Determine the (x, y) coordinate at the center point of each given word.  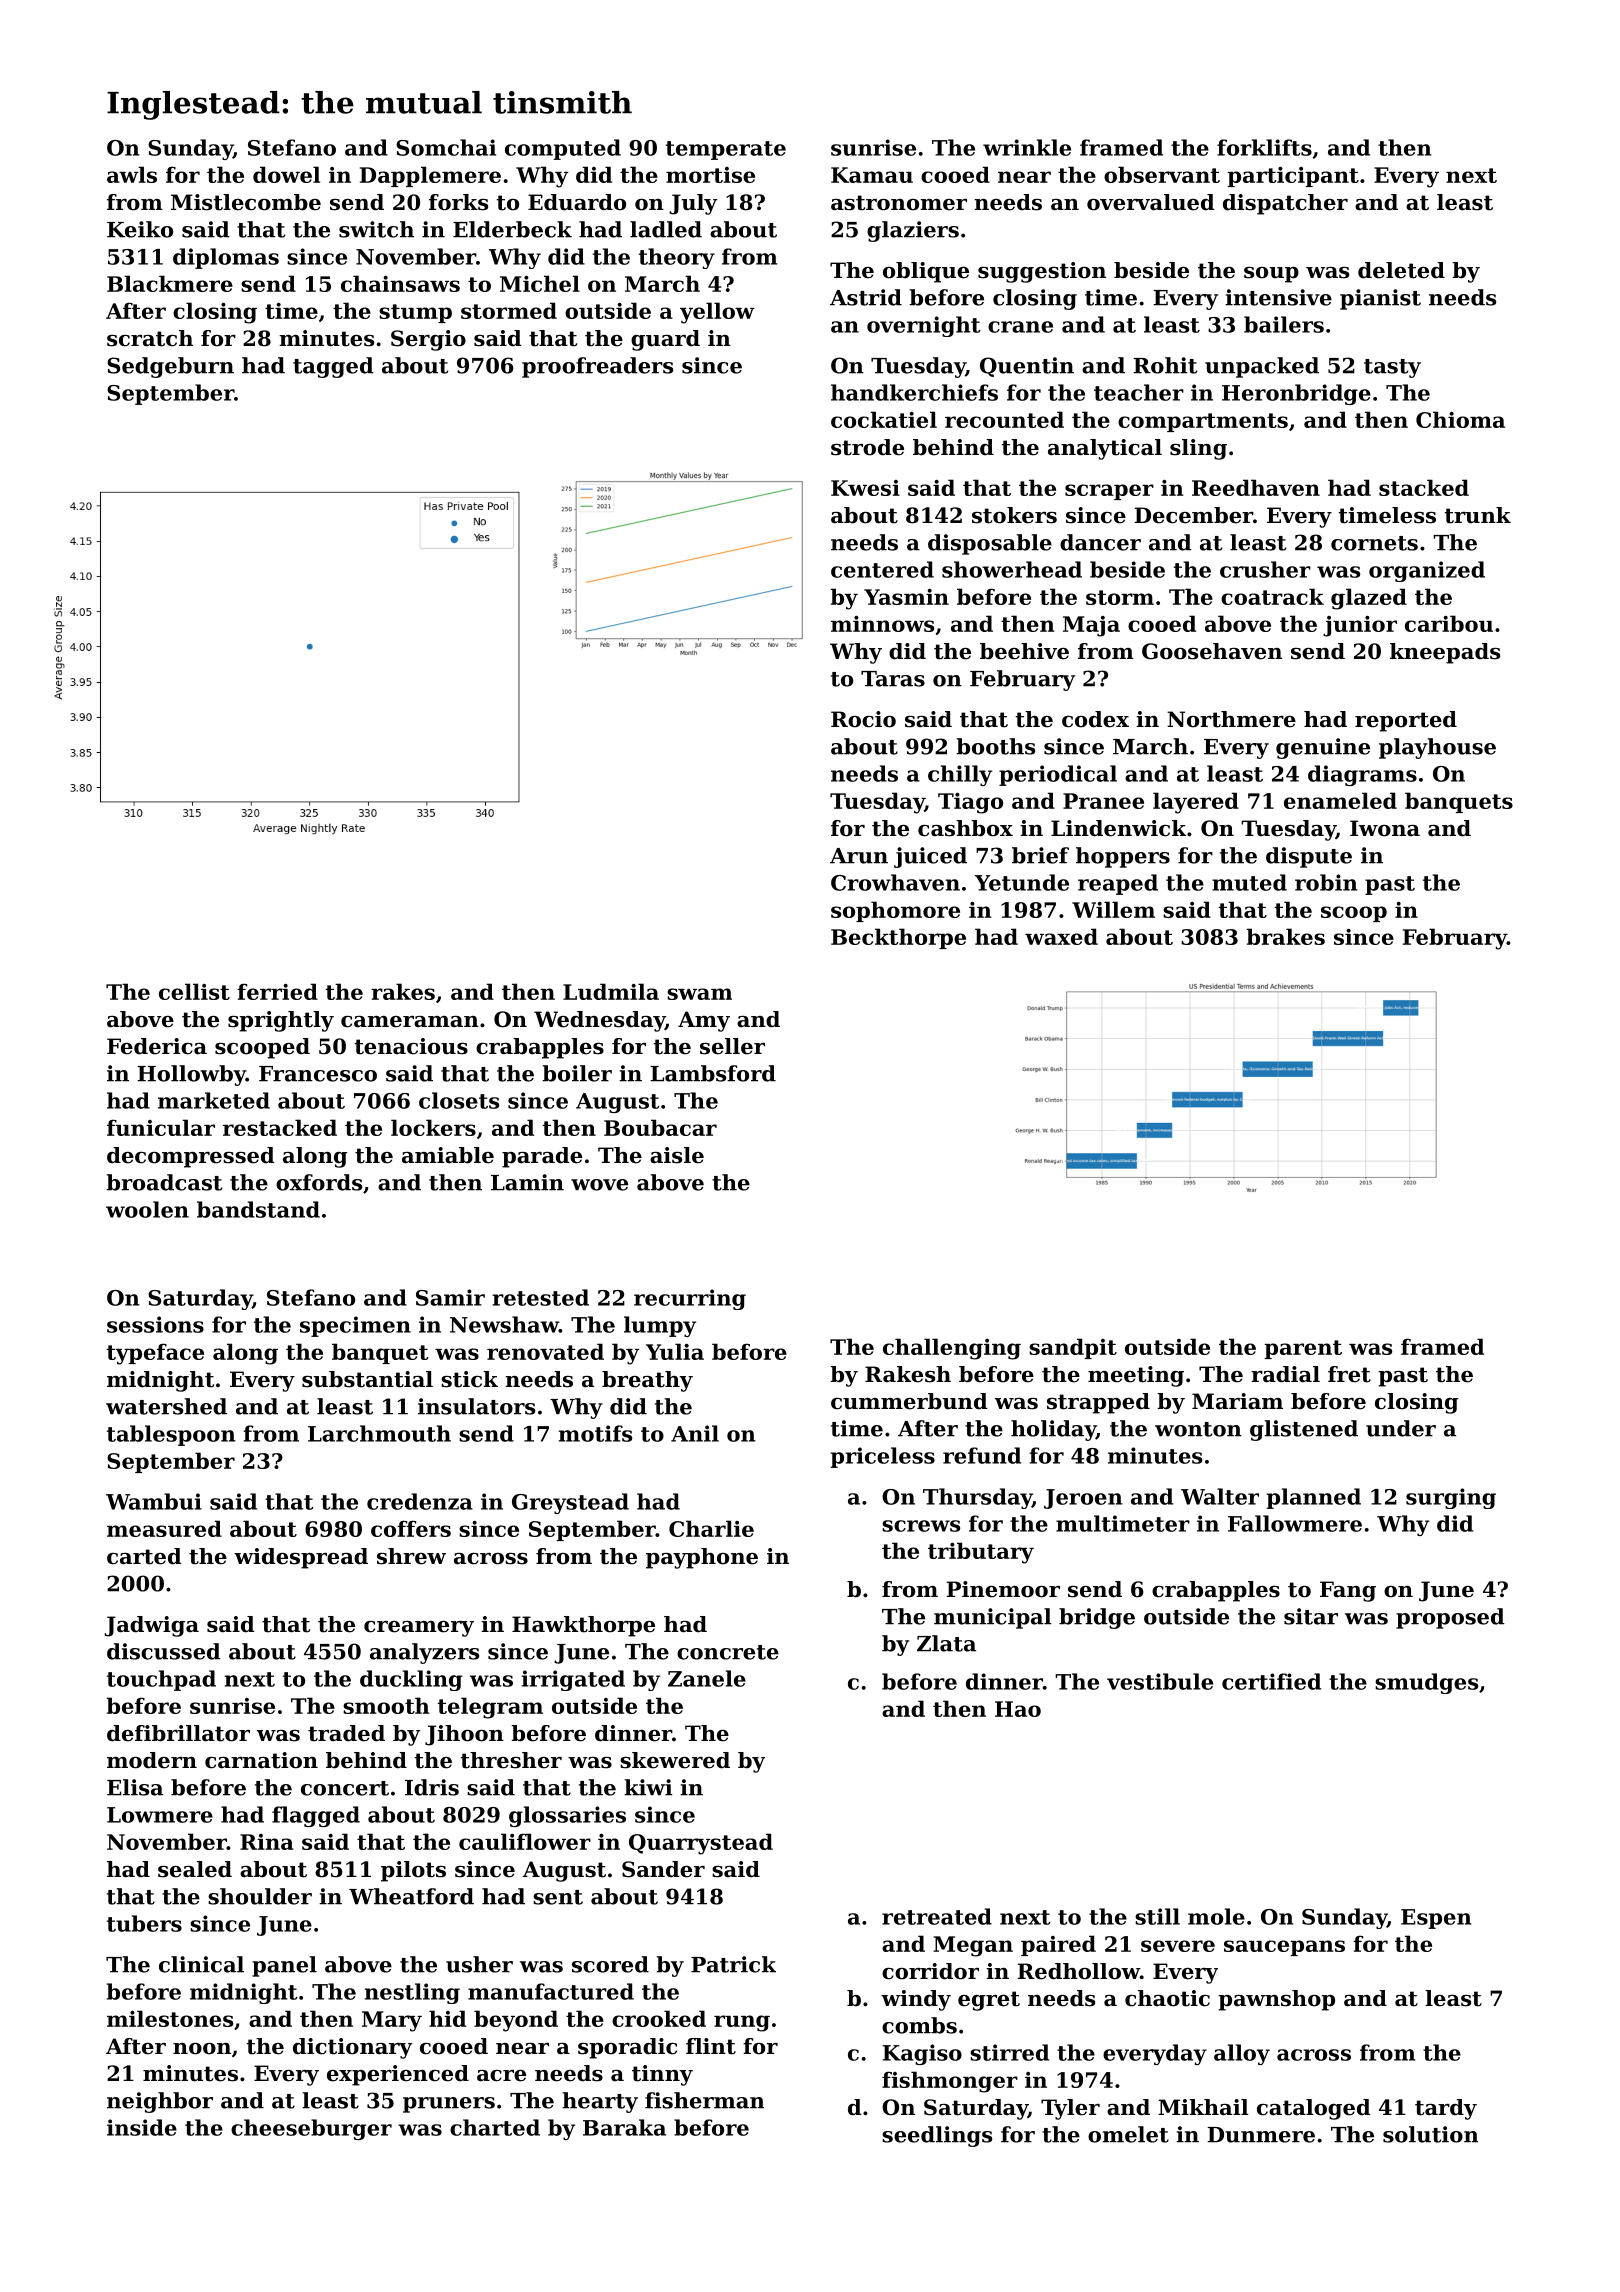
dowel (286, 174)
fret (1349, 1374)
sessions (155, 1324)
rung (742, 2023)
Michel (540, 283)
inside (142, 2127)
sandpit (1073, 1348)
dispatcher (1285, 204)
